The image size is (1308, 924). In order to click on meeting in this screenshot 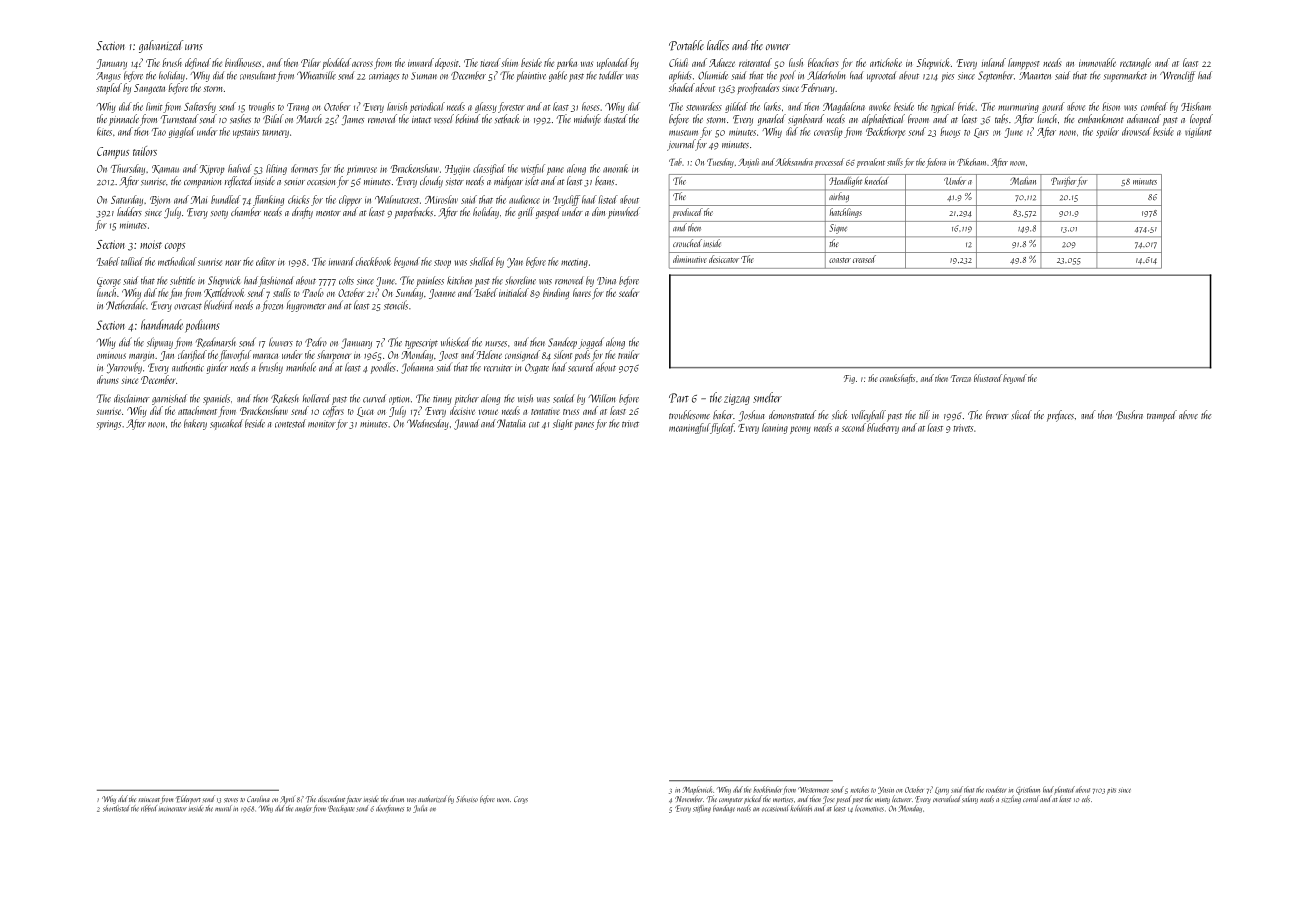, I will do `click(574, 264)`.
